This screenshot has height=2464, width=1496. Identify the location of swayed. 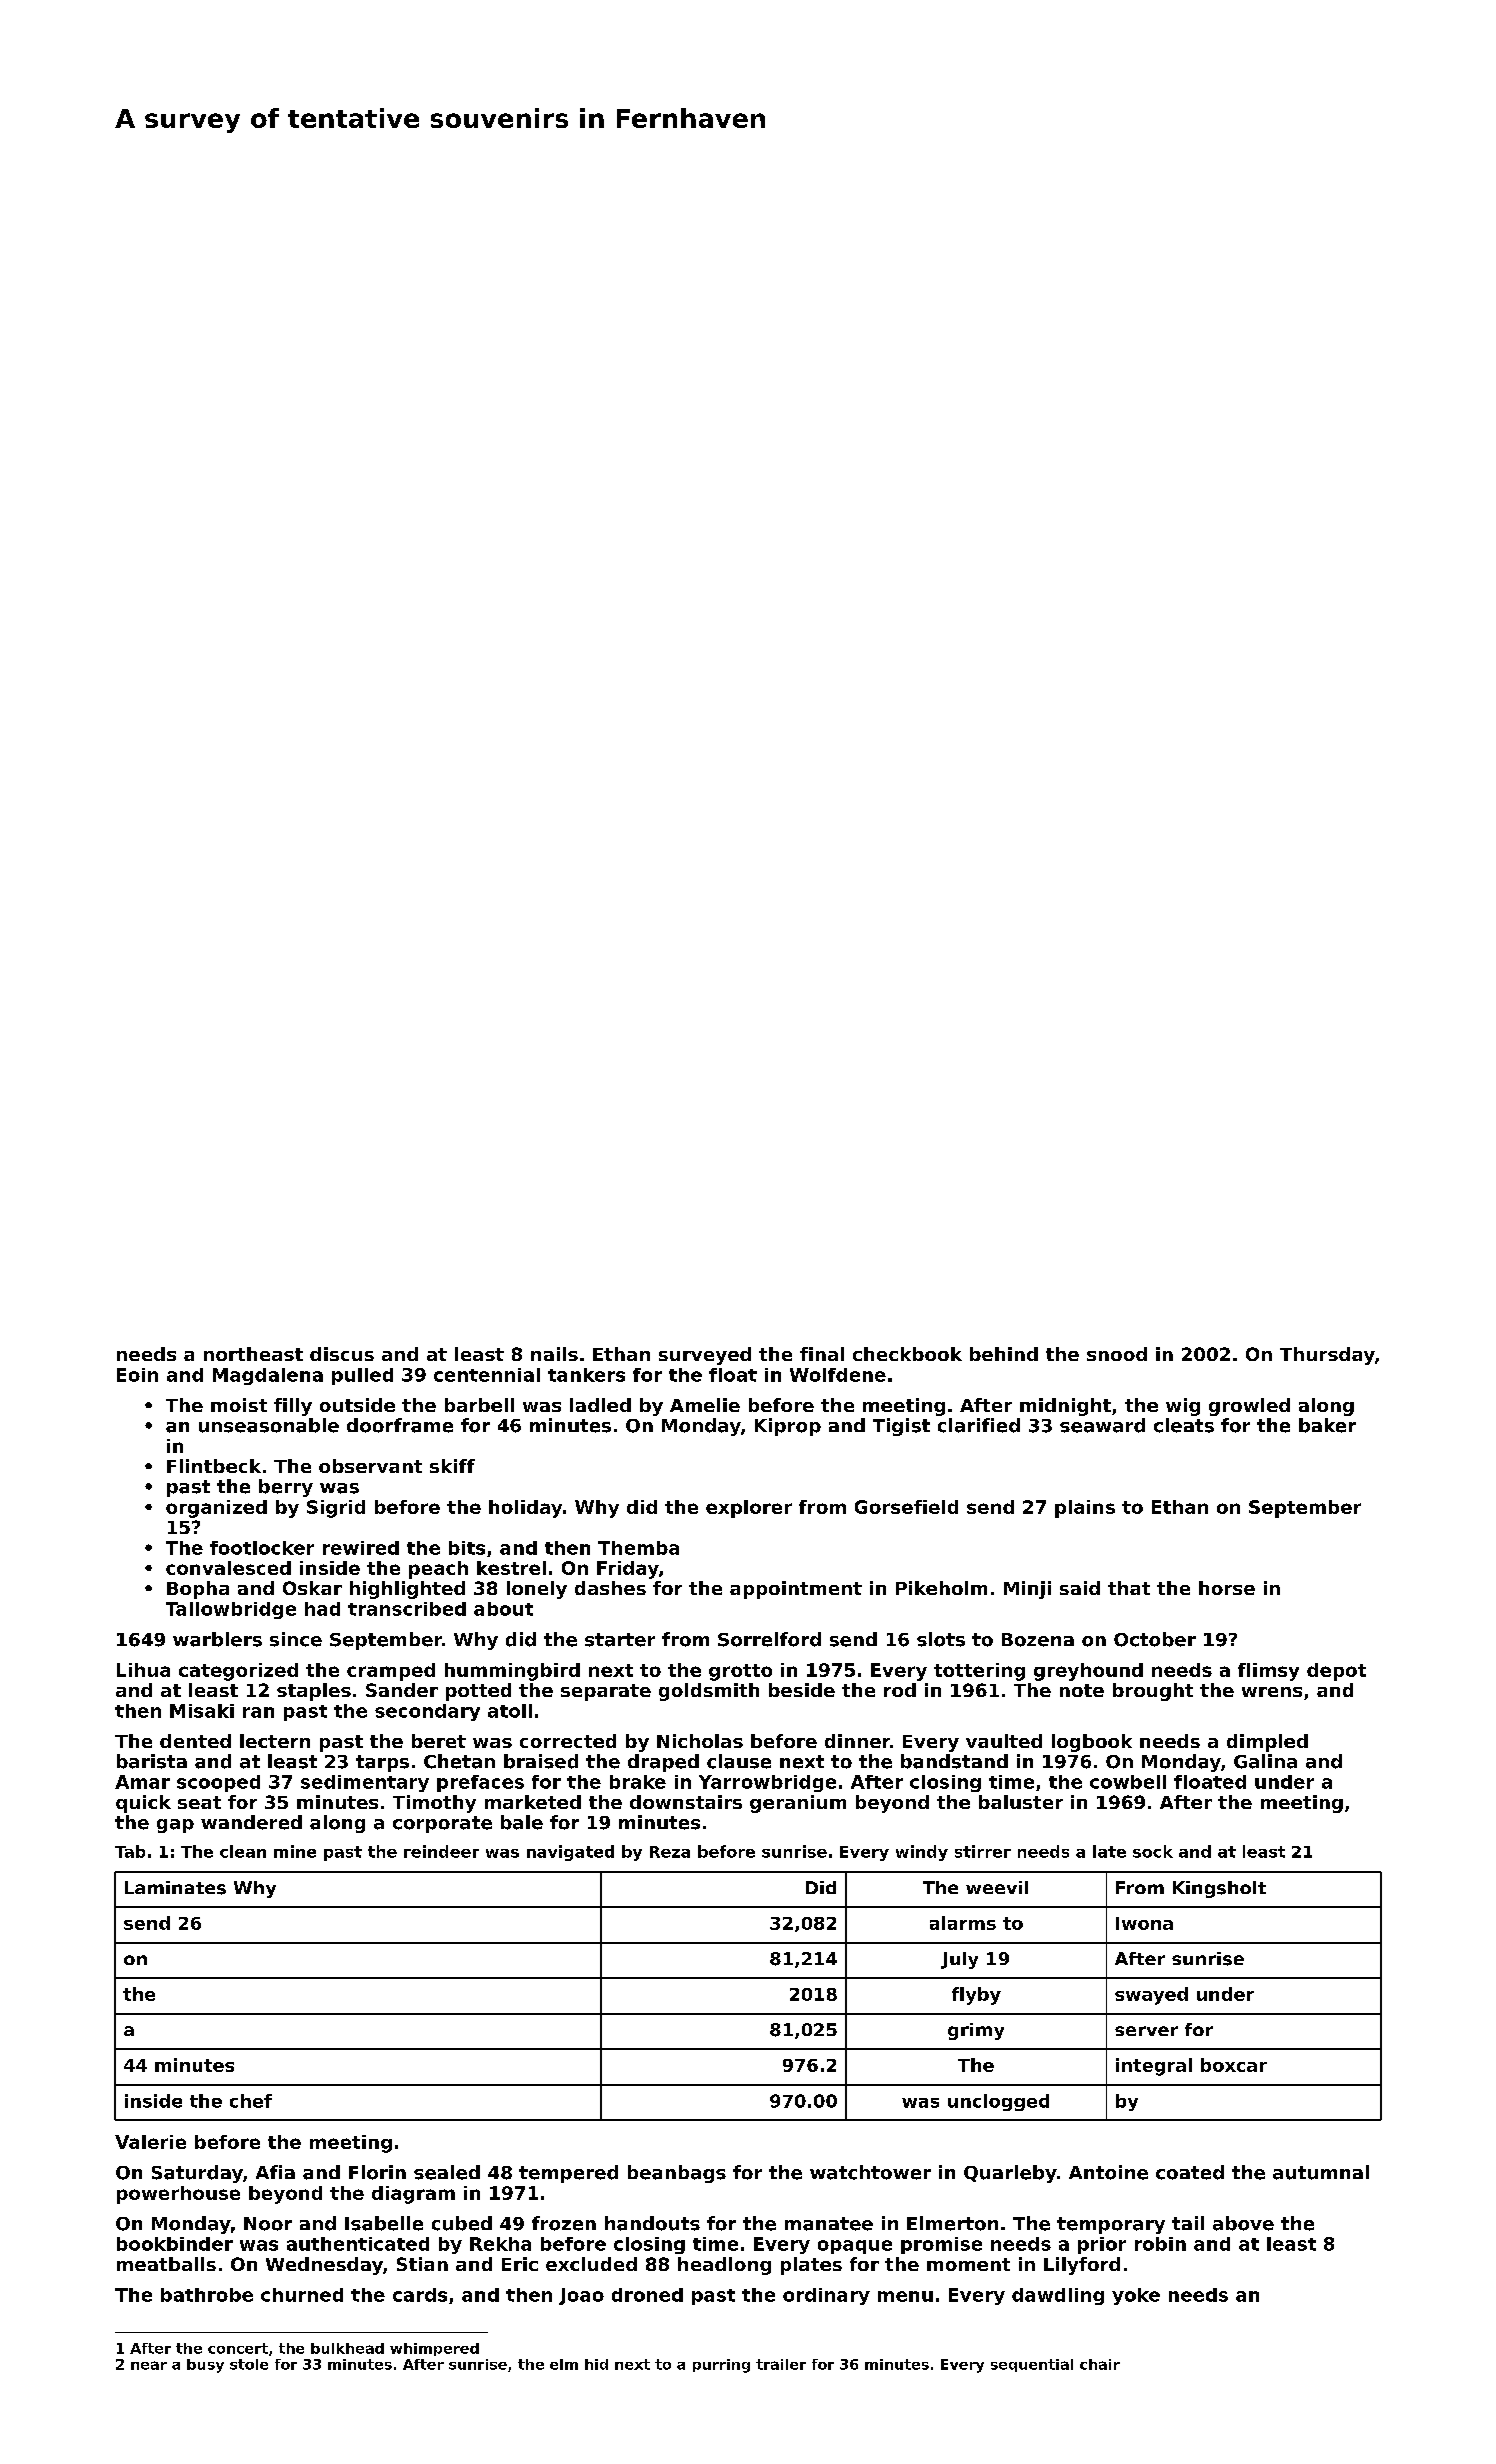
(1151, 1996).
